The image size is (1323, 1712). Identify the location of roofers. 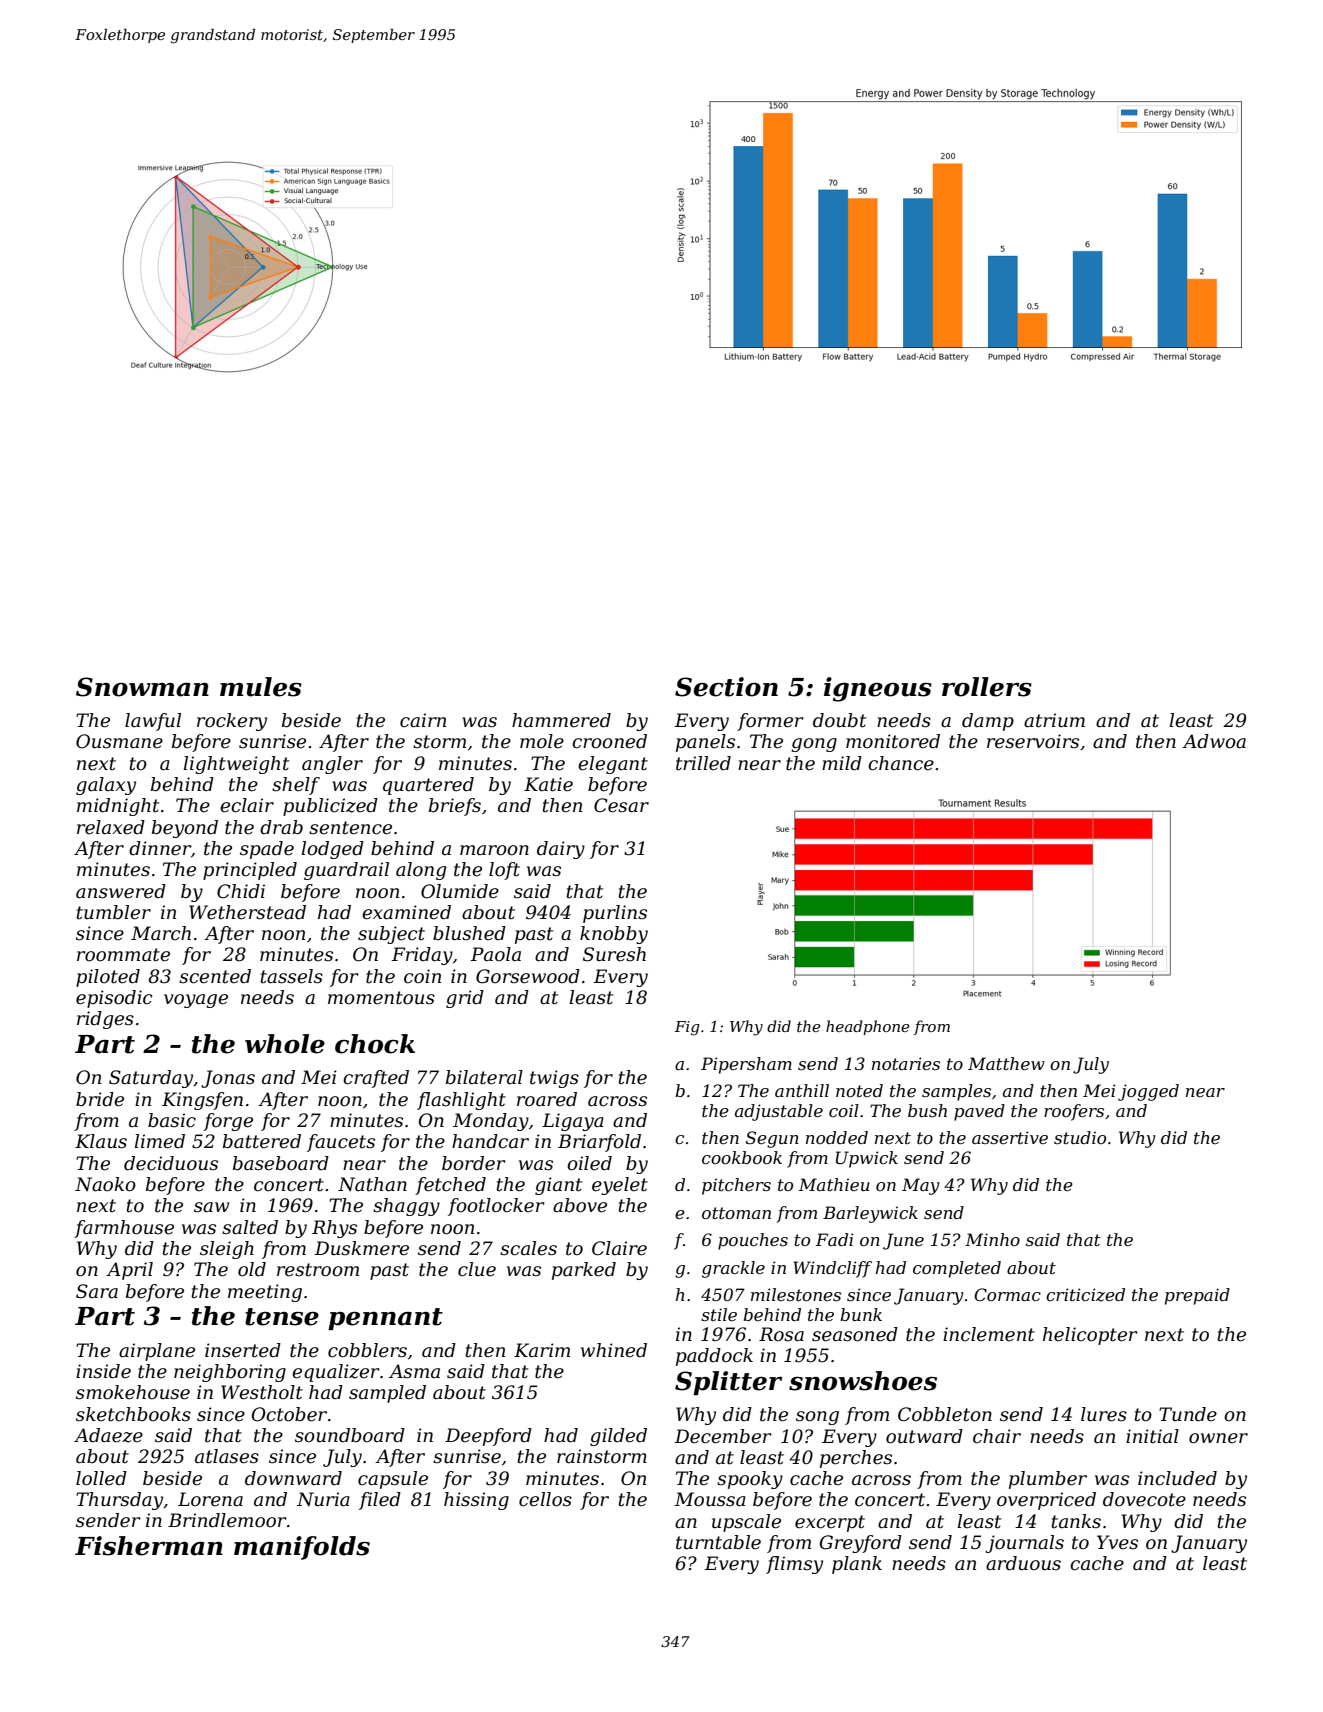
(1074, 1112).
